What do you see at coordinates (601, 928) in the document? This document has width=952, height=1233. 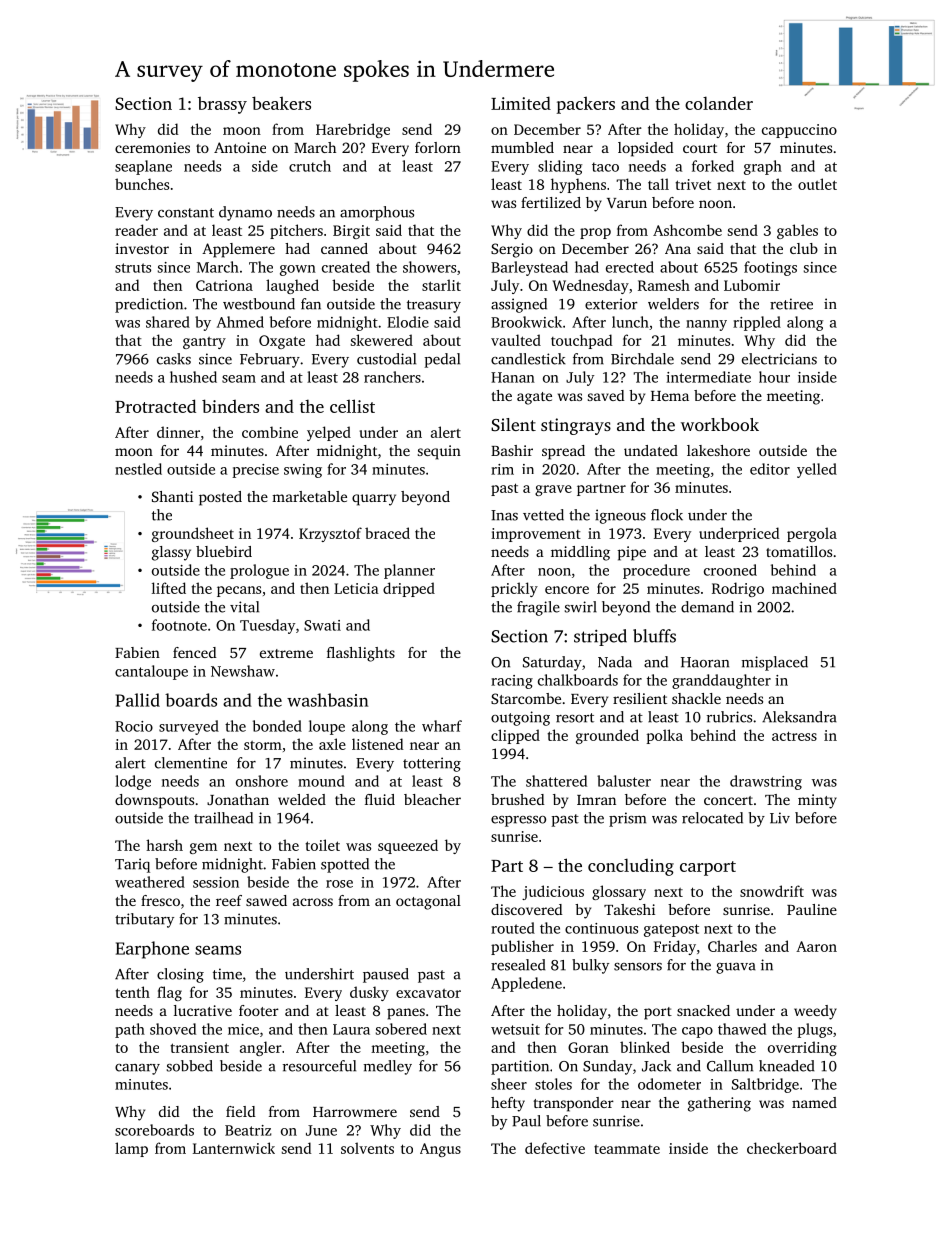 I see `continuous` at bounding box center [601, 928].
